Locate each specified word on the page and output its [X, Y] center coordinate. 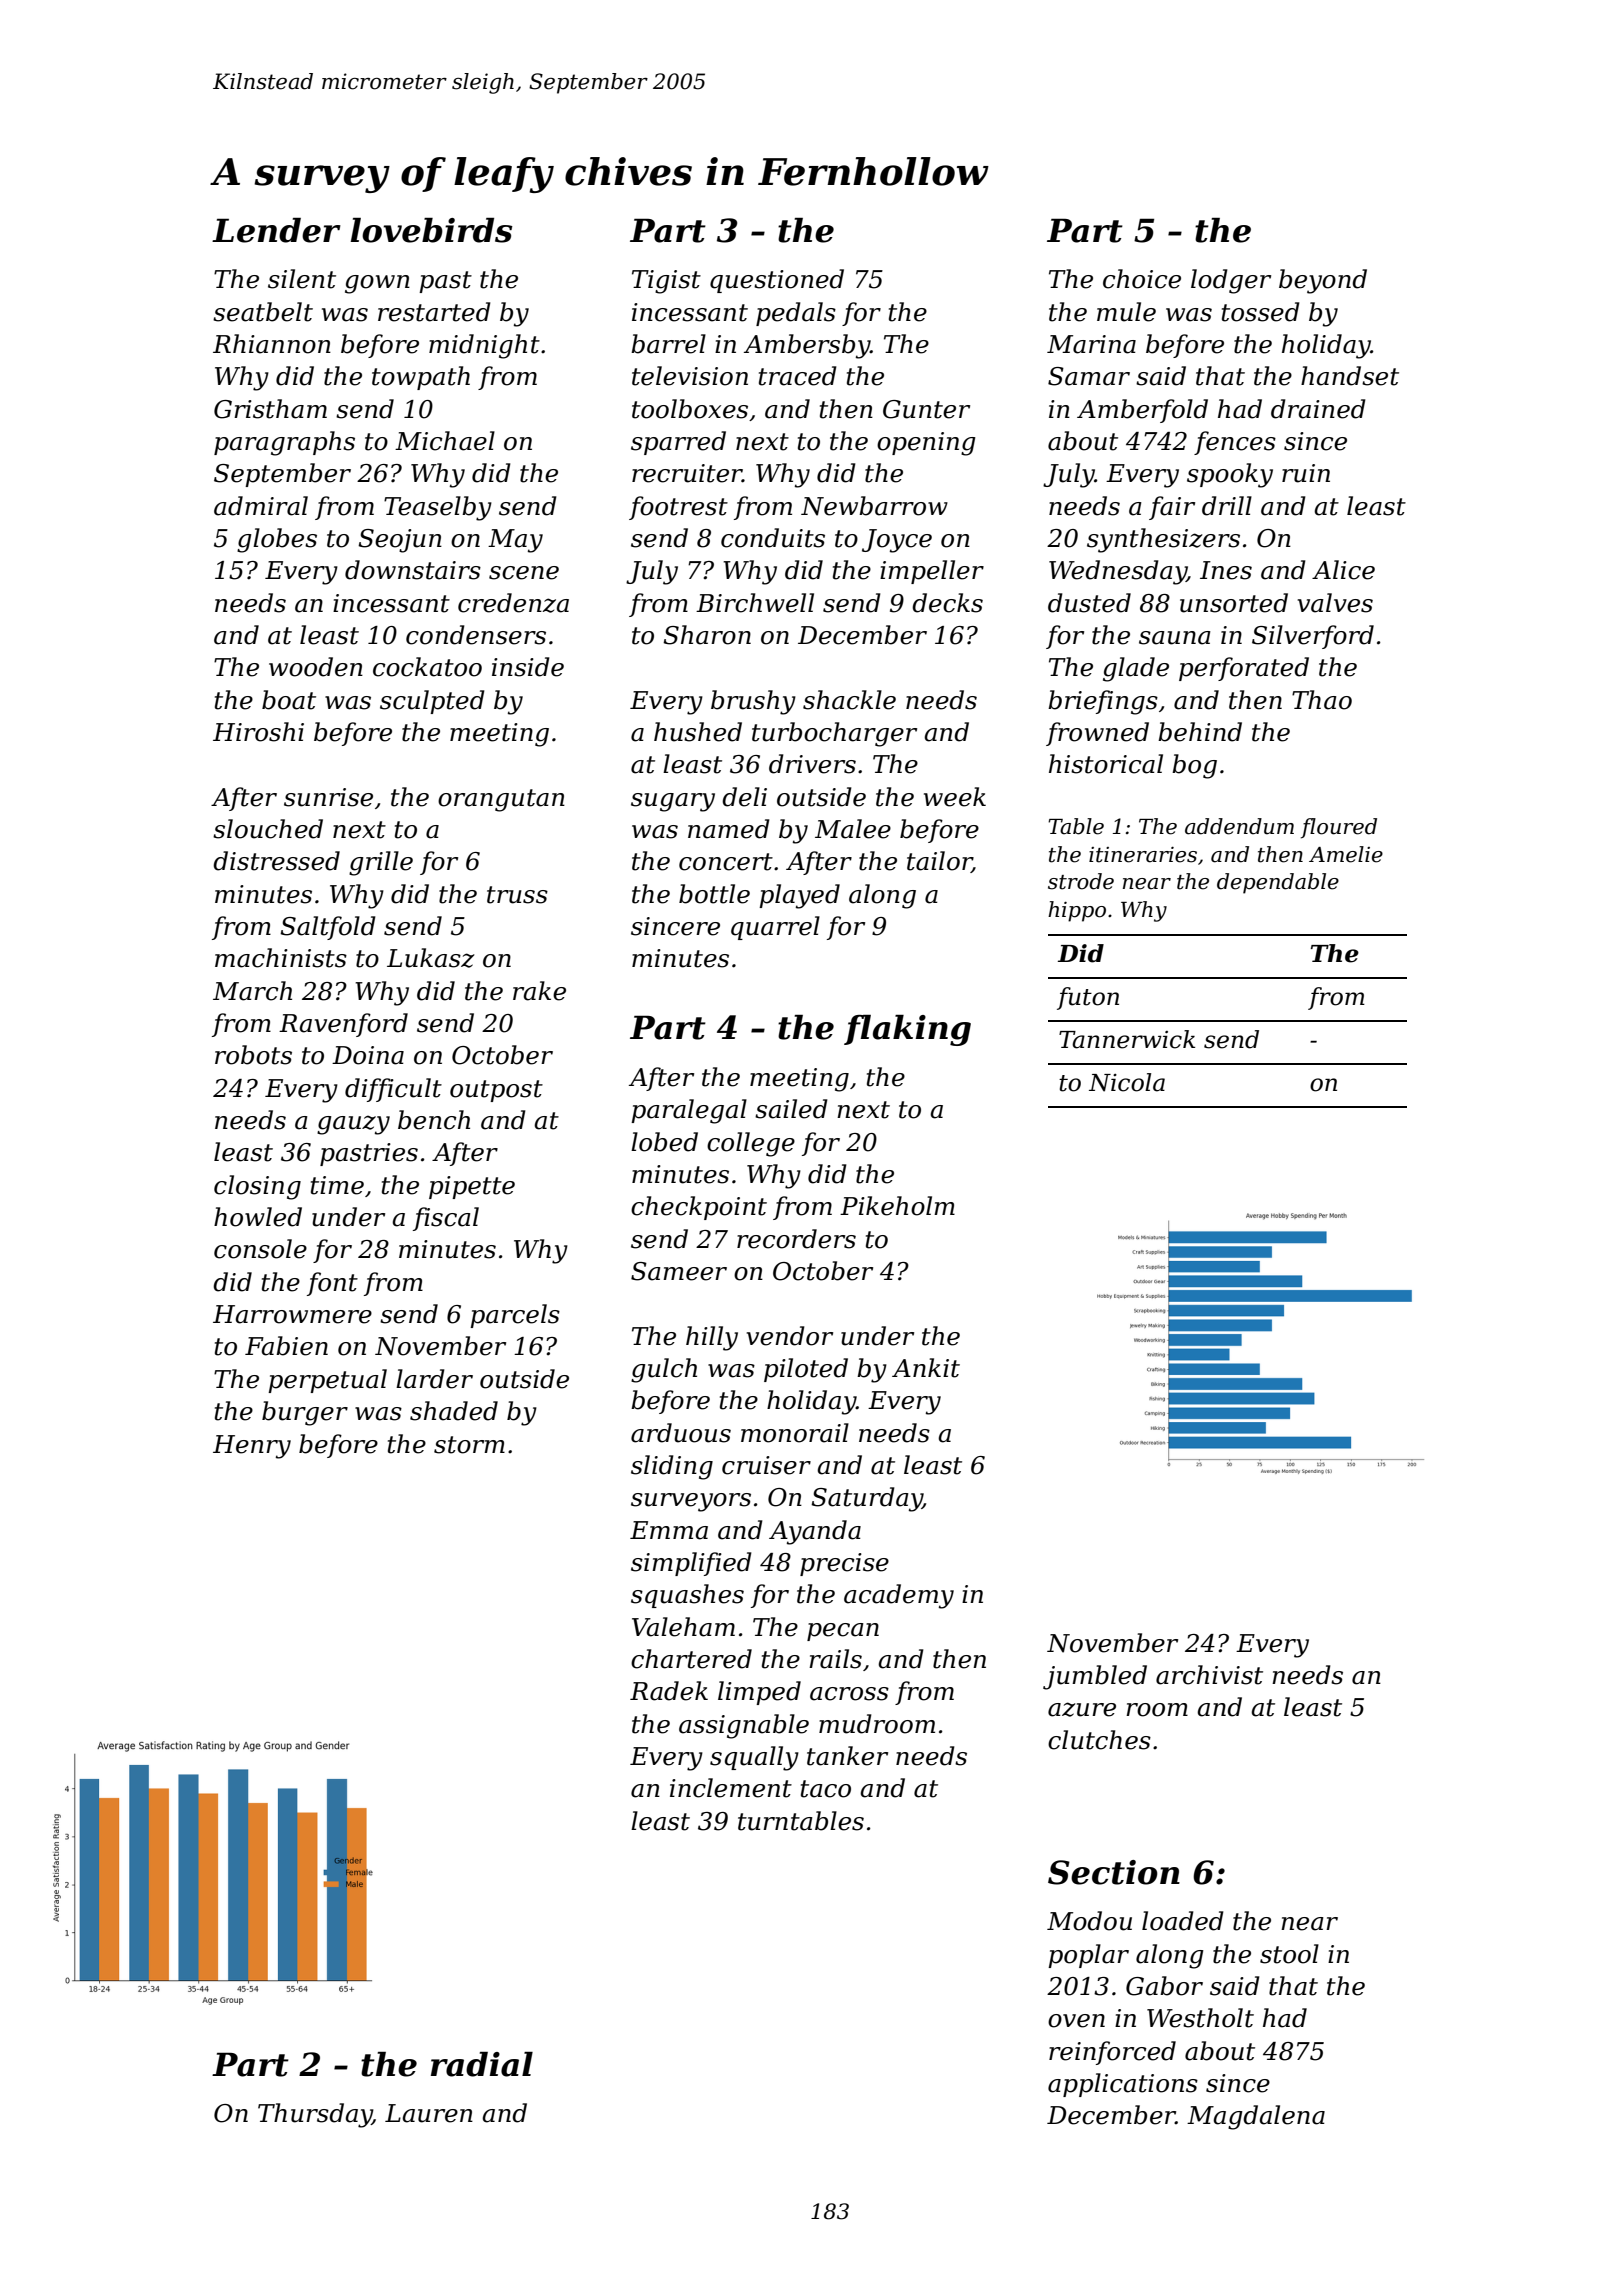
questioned [777, 281]
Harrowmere [292, 1314]
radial [482, 2064]
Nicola [1127, 1082]
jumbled [1095, 1677]
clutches [1099, 1740]
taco [826, 1789]
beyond [1323, 281]
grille [381, 863]
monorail [795, 1433]
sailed [791, 1109]
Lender [276, 230]
